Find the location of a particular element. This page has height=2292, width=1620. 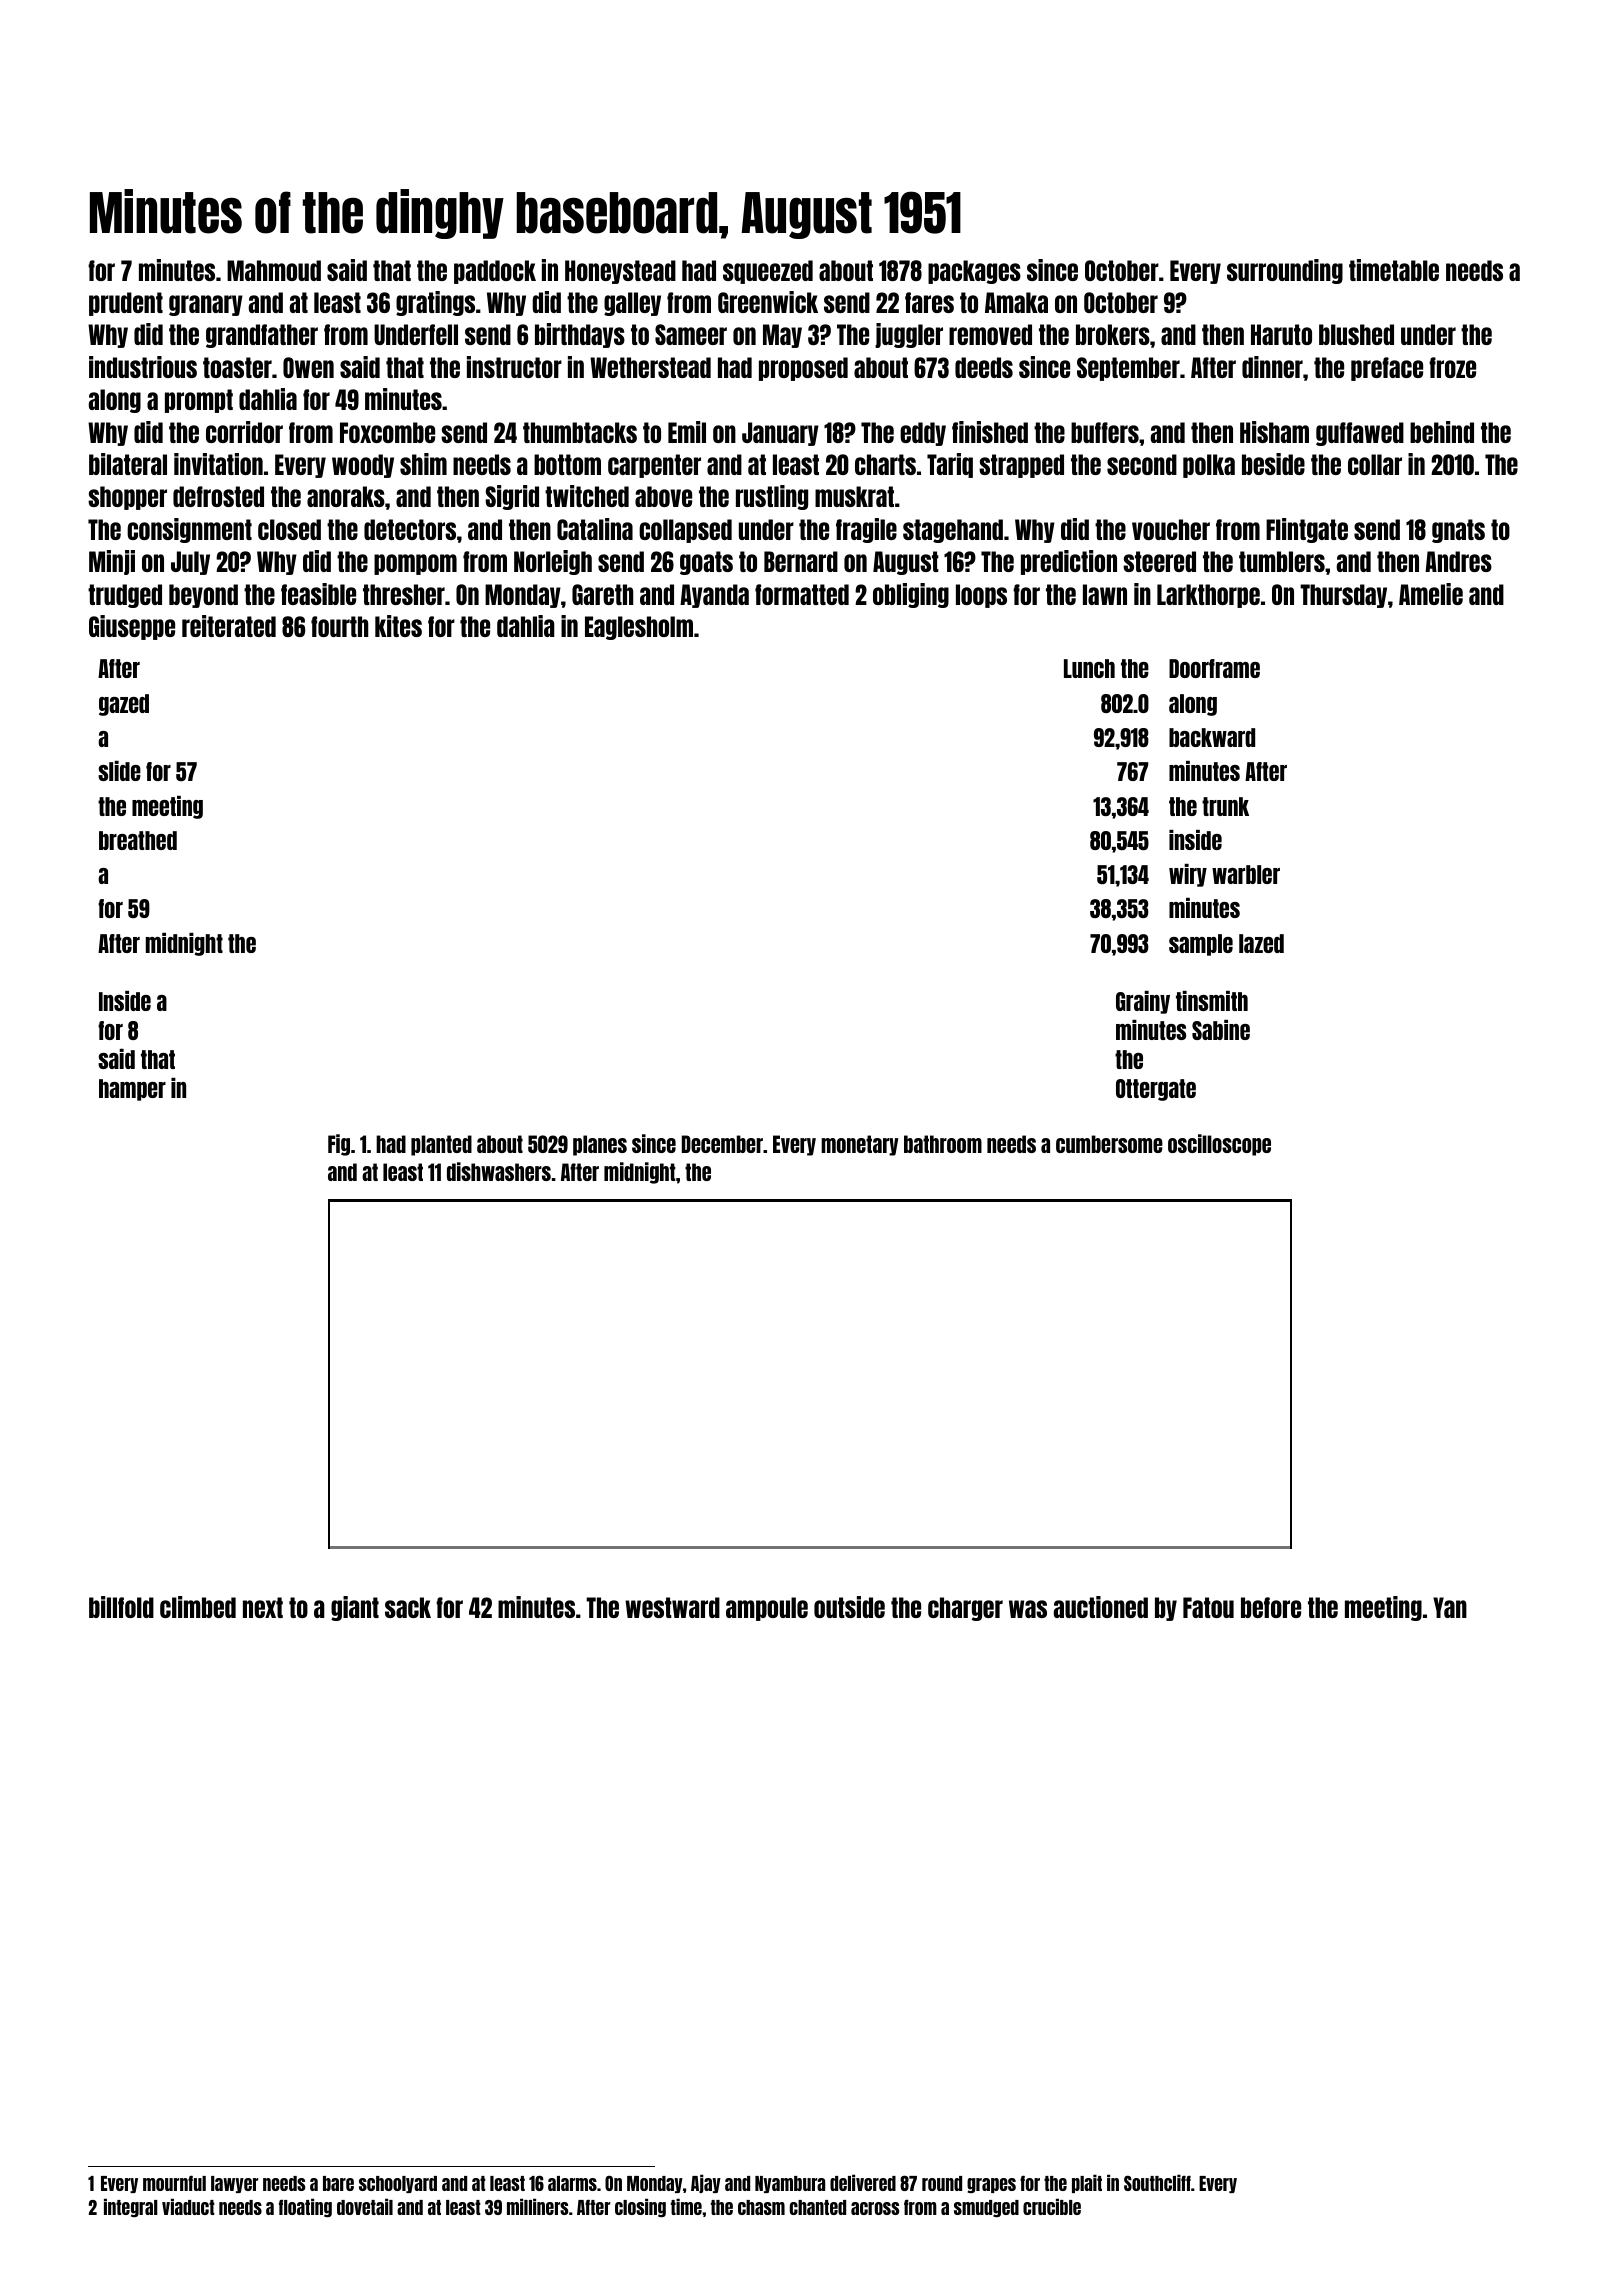

obliging is located at coordinates (911, 595).
